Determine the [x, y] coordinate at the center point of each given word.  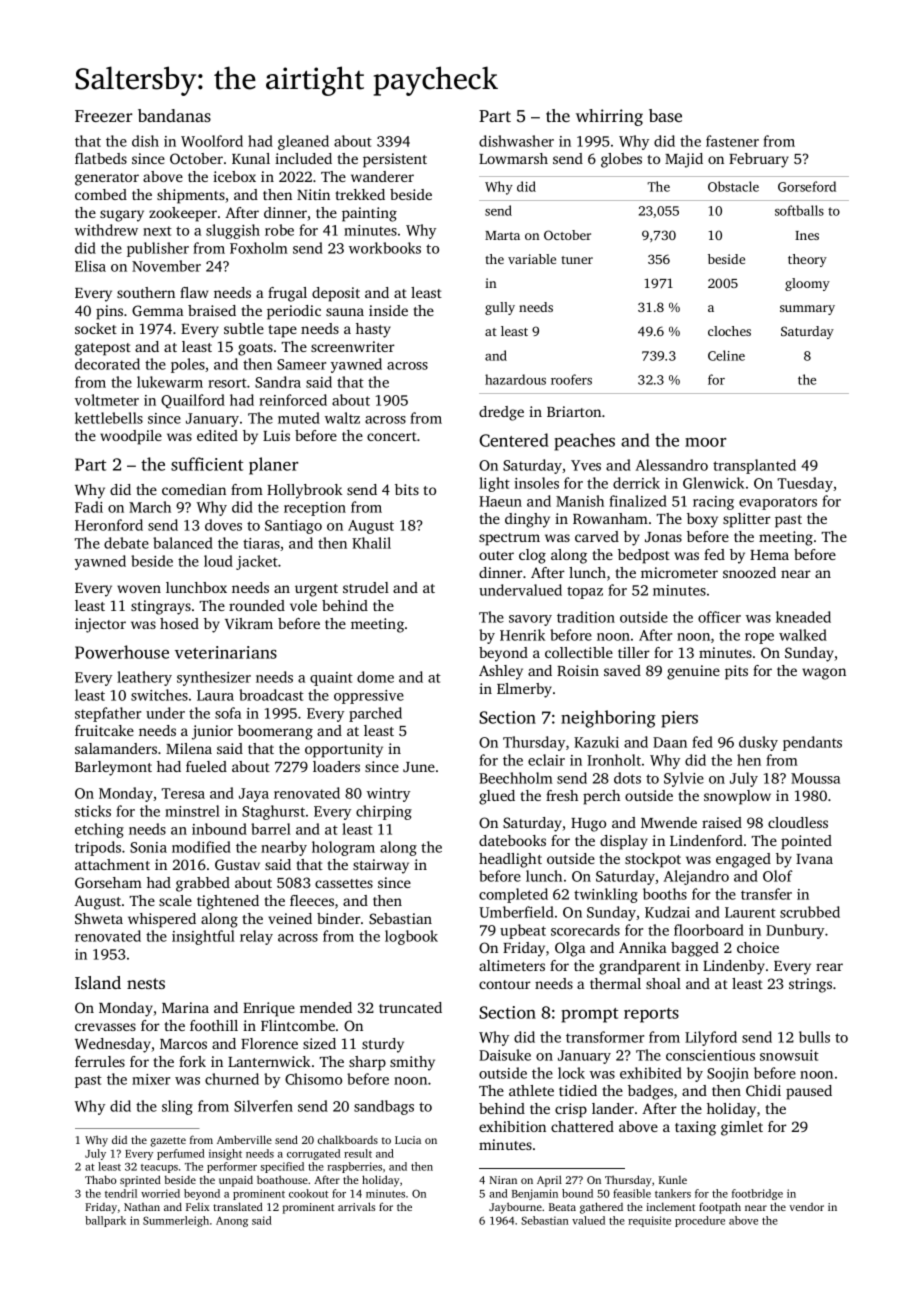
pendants [812, 743]
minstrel [192, 811]
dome [375, 677]
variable [532, 259]
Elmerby [524, 690]
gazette [168, 1142]
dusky [758, 743]
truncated [410, 1007]
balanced [183, 543]
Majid [684, 160]
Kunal [251, 158]
